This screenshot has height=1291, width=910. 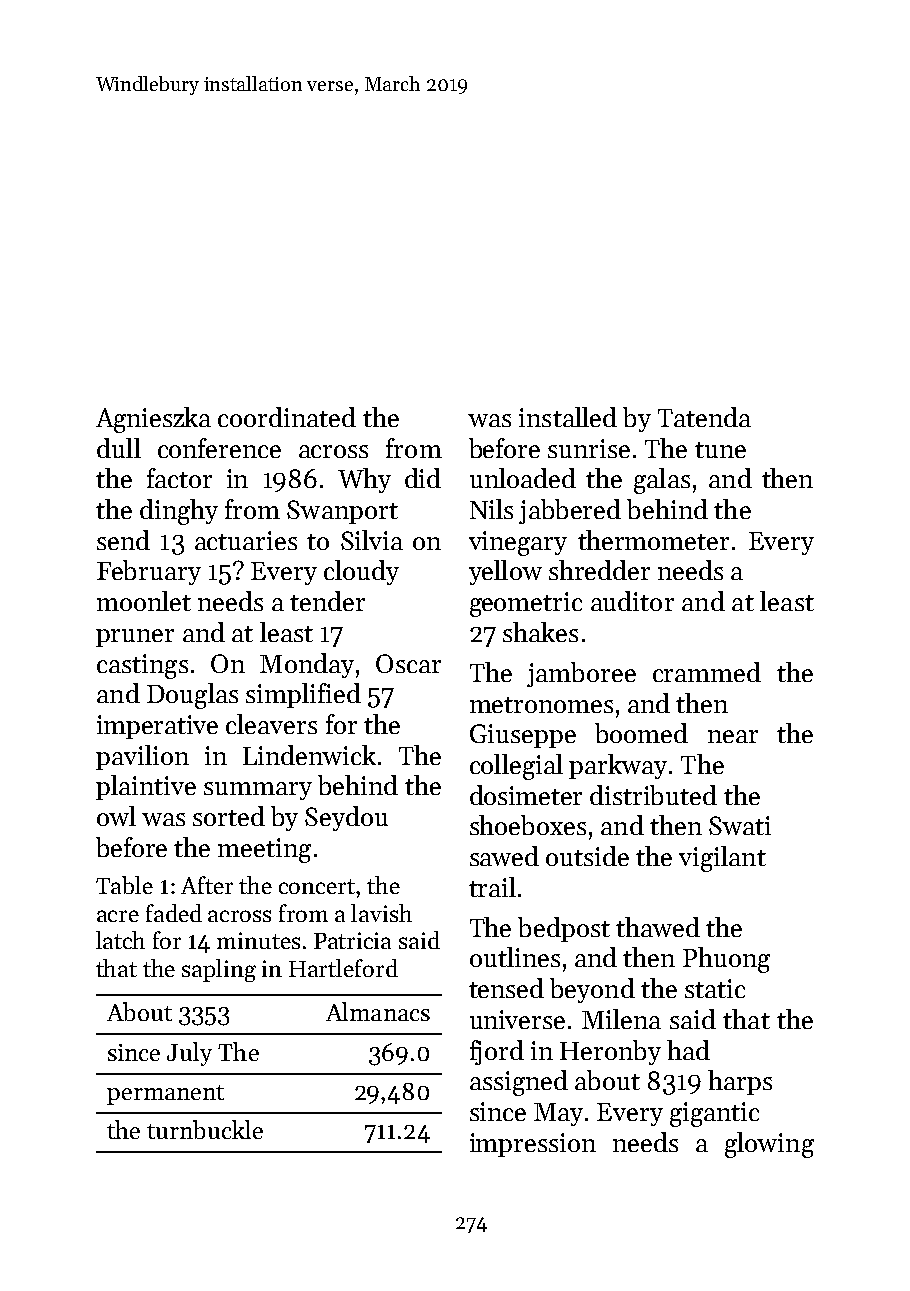 What do you see at coordinates (704, 417) in the screenshot?
I see `Tatenda` at bounding box center [704, 417].
